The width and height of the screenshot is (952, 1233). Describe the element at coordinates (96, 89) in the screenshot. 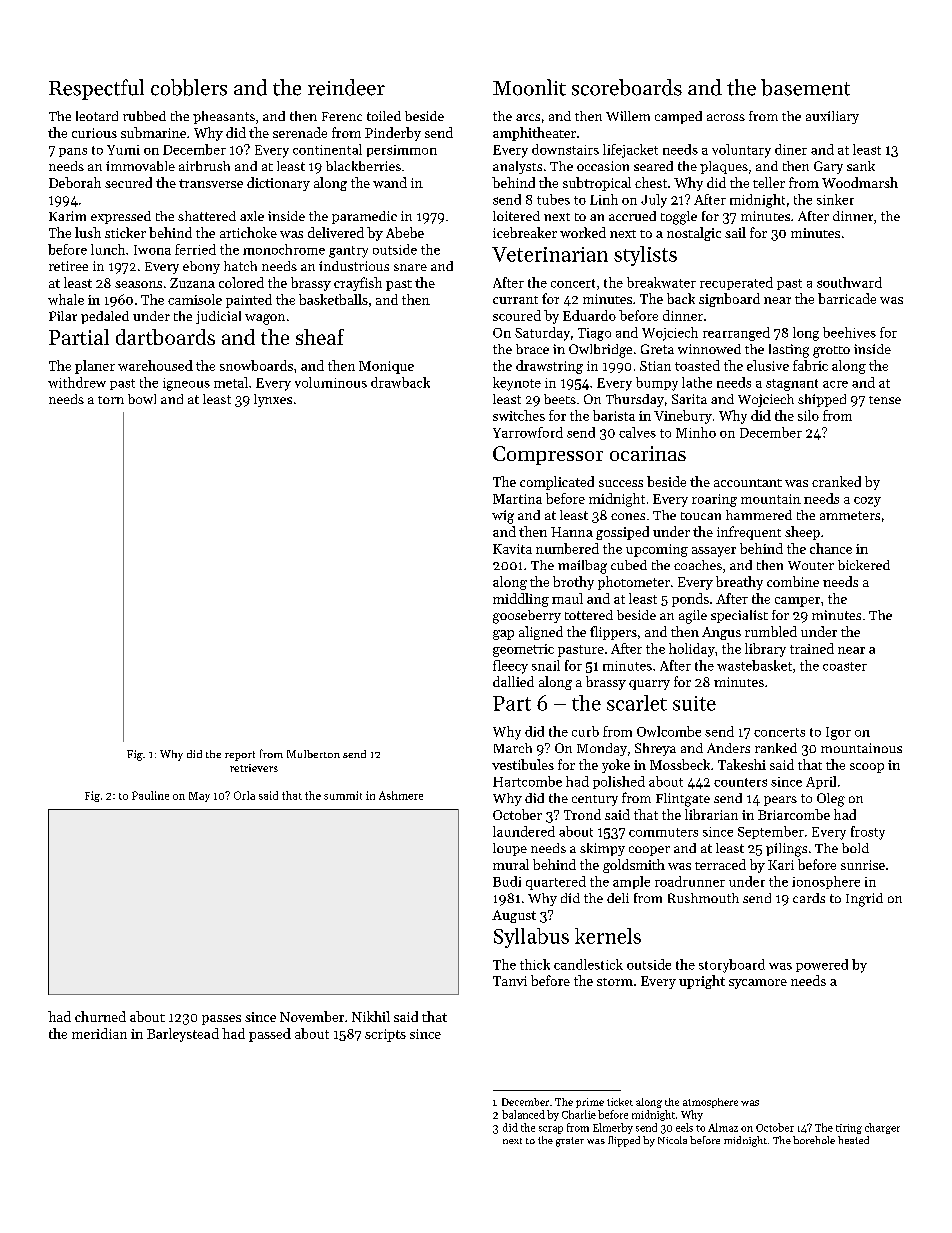

I see `Respectful` at that location.
